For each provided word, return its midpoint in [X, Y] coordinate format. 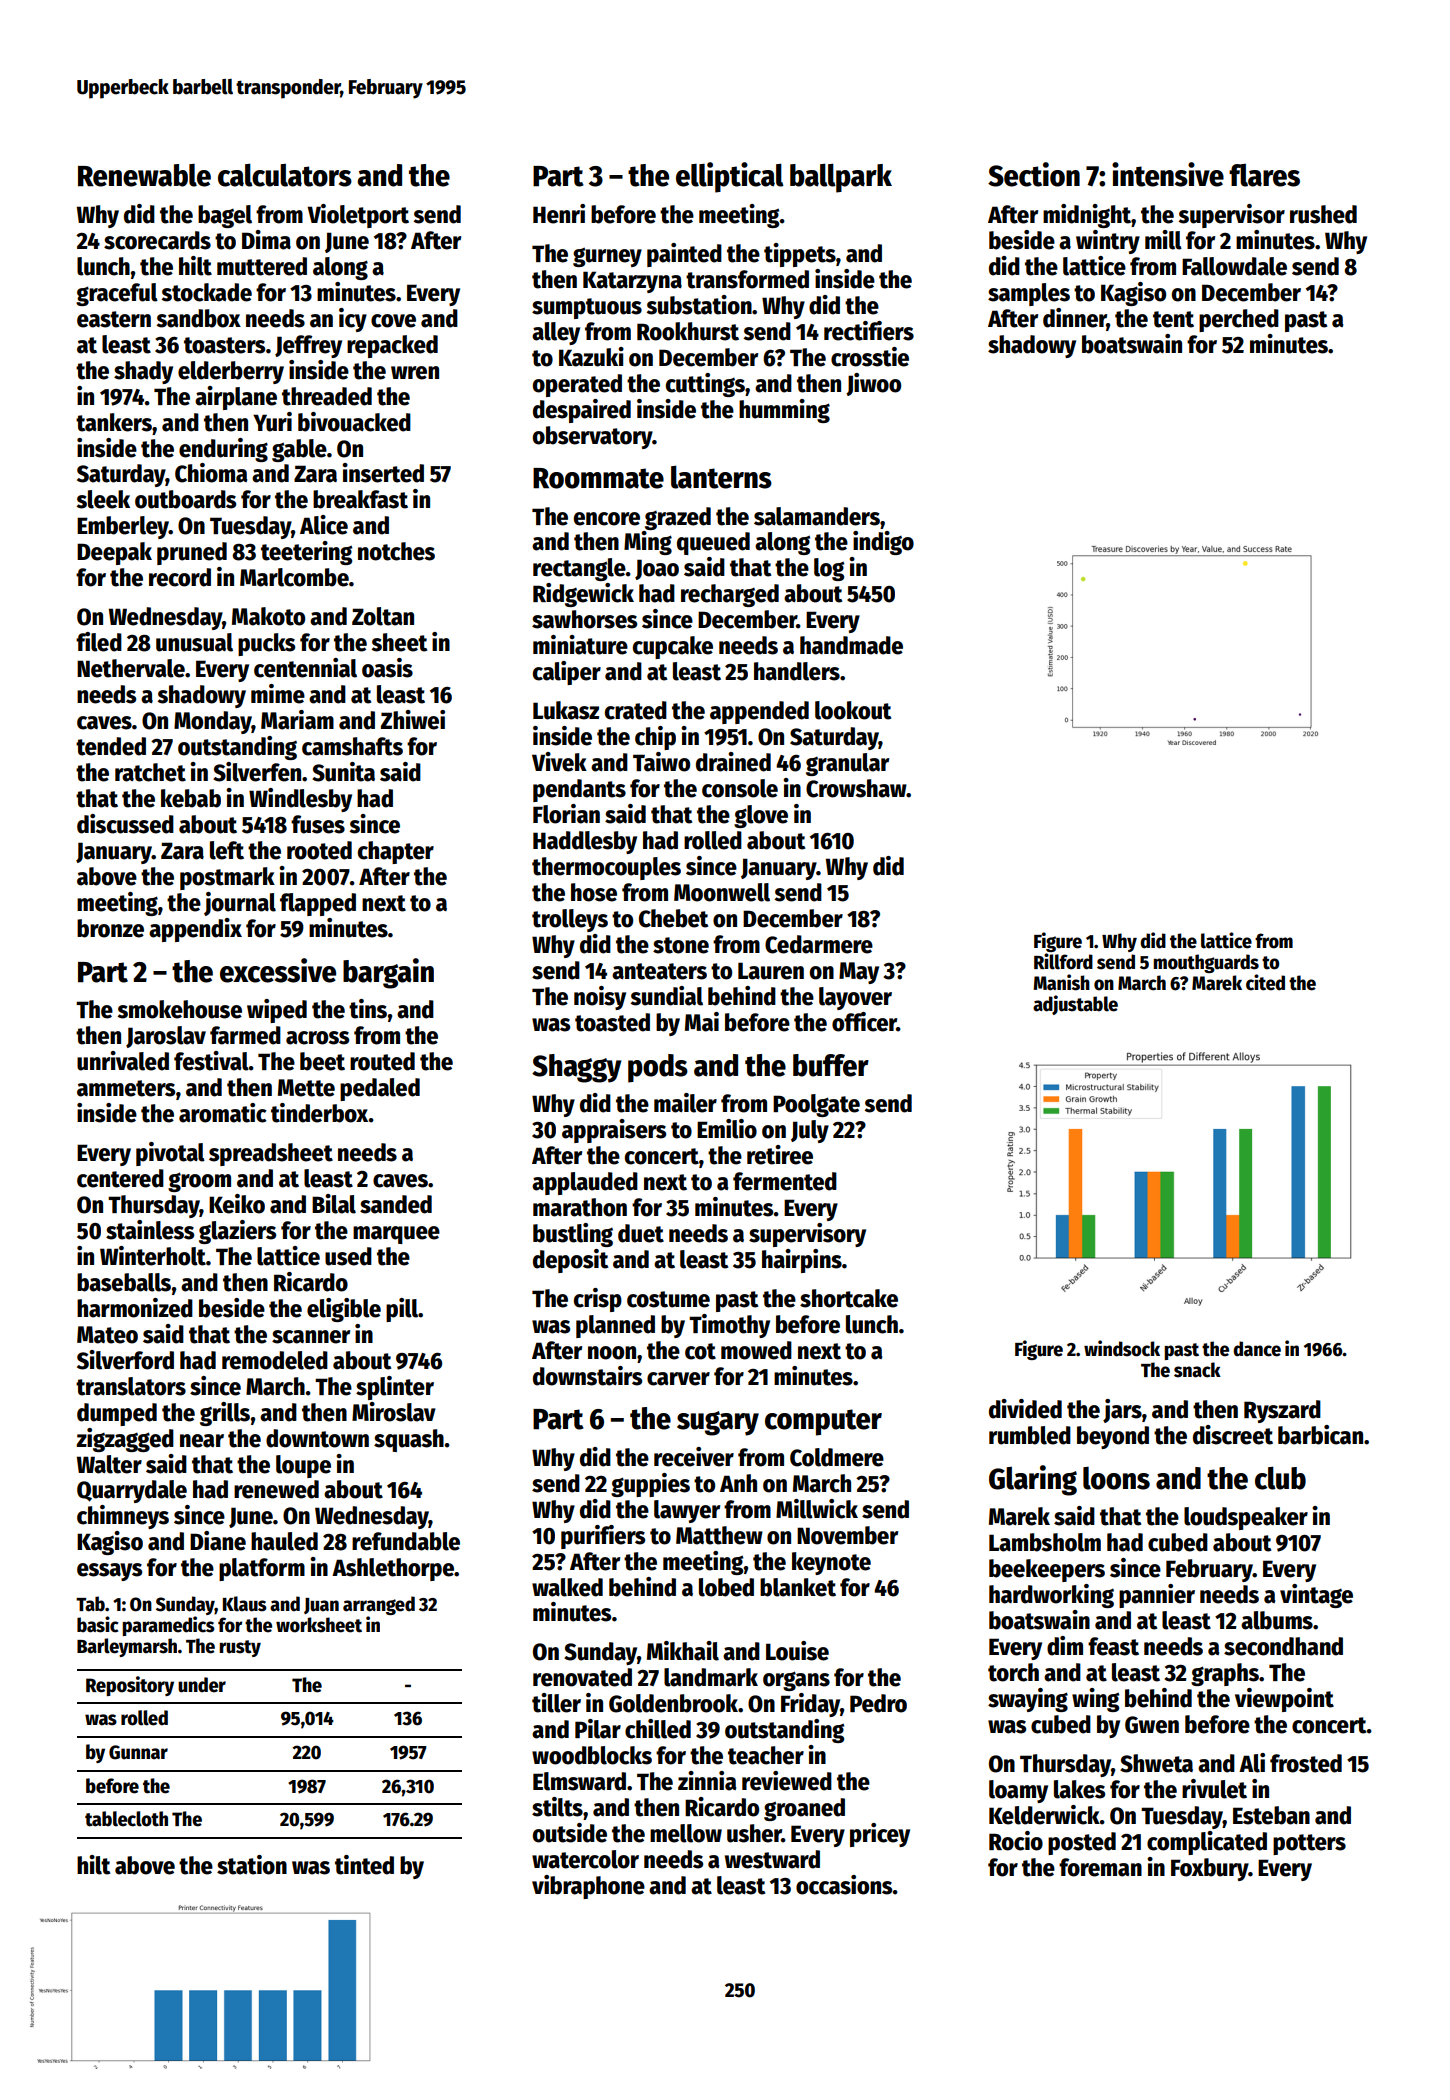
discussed [125, 824]
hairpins [802, 1261]
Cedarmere [819, 944]
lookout [853, 710]
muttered [262, 266]
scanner [311, 1337]
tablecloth [126, 1819]
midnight [1087, 216]
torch [1013, 1672]
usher [754, 1833]
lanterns [721, 477]
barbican [1320, 1435]
